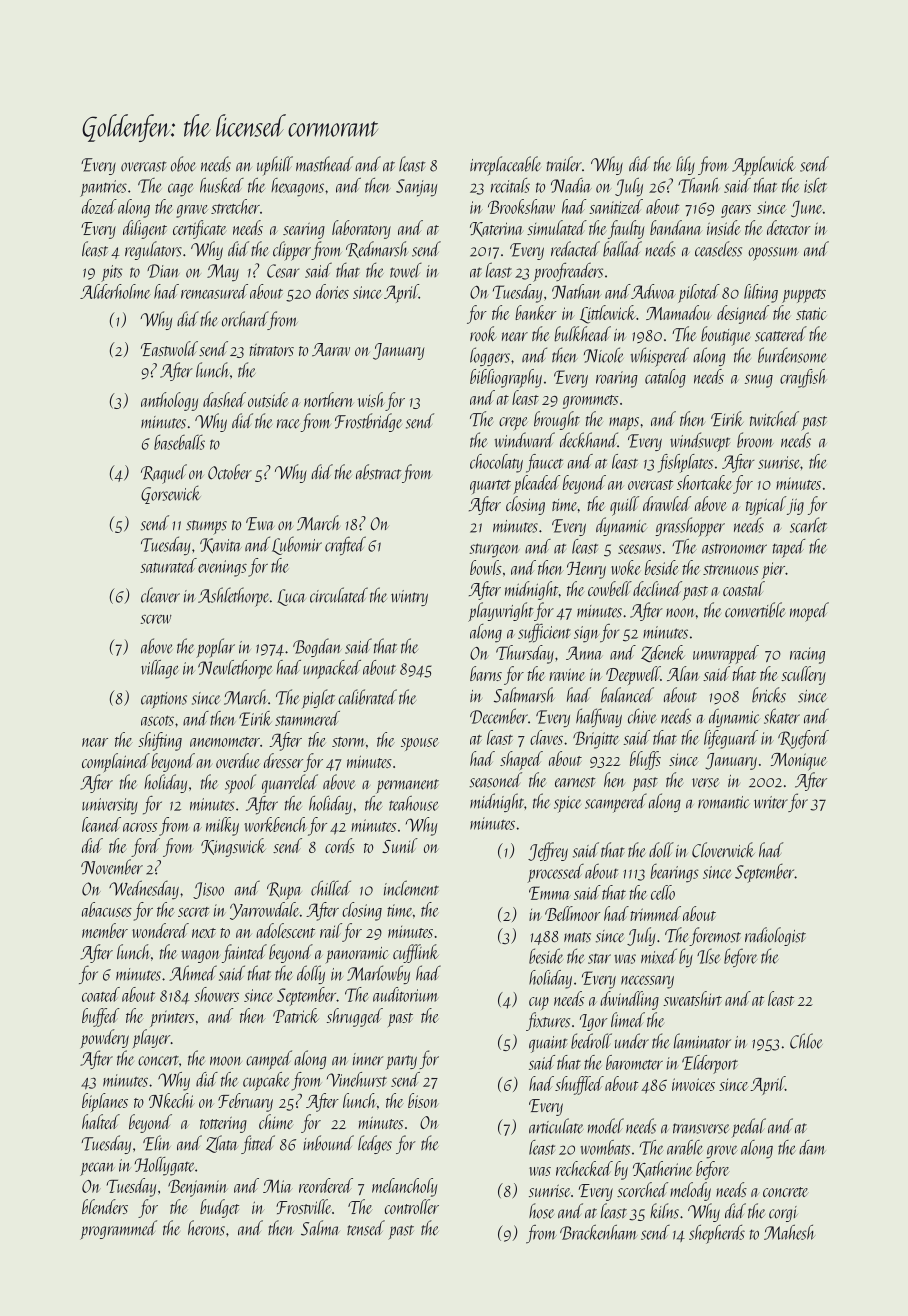  What do you see at coordinates (505, 165) in the screenshot?
I see `irreplaceable` at bounding box center [505, 165].
